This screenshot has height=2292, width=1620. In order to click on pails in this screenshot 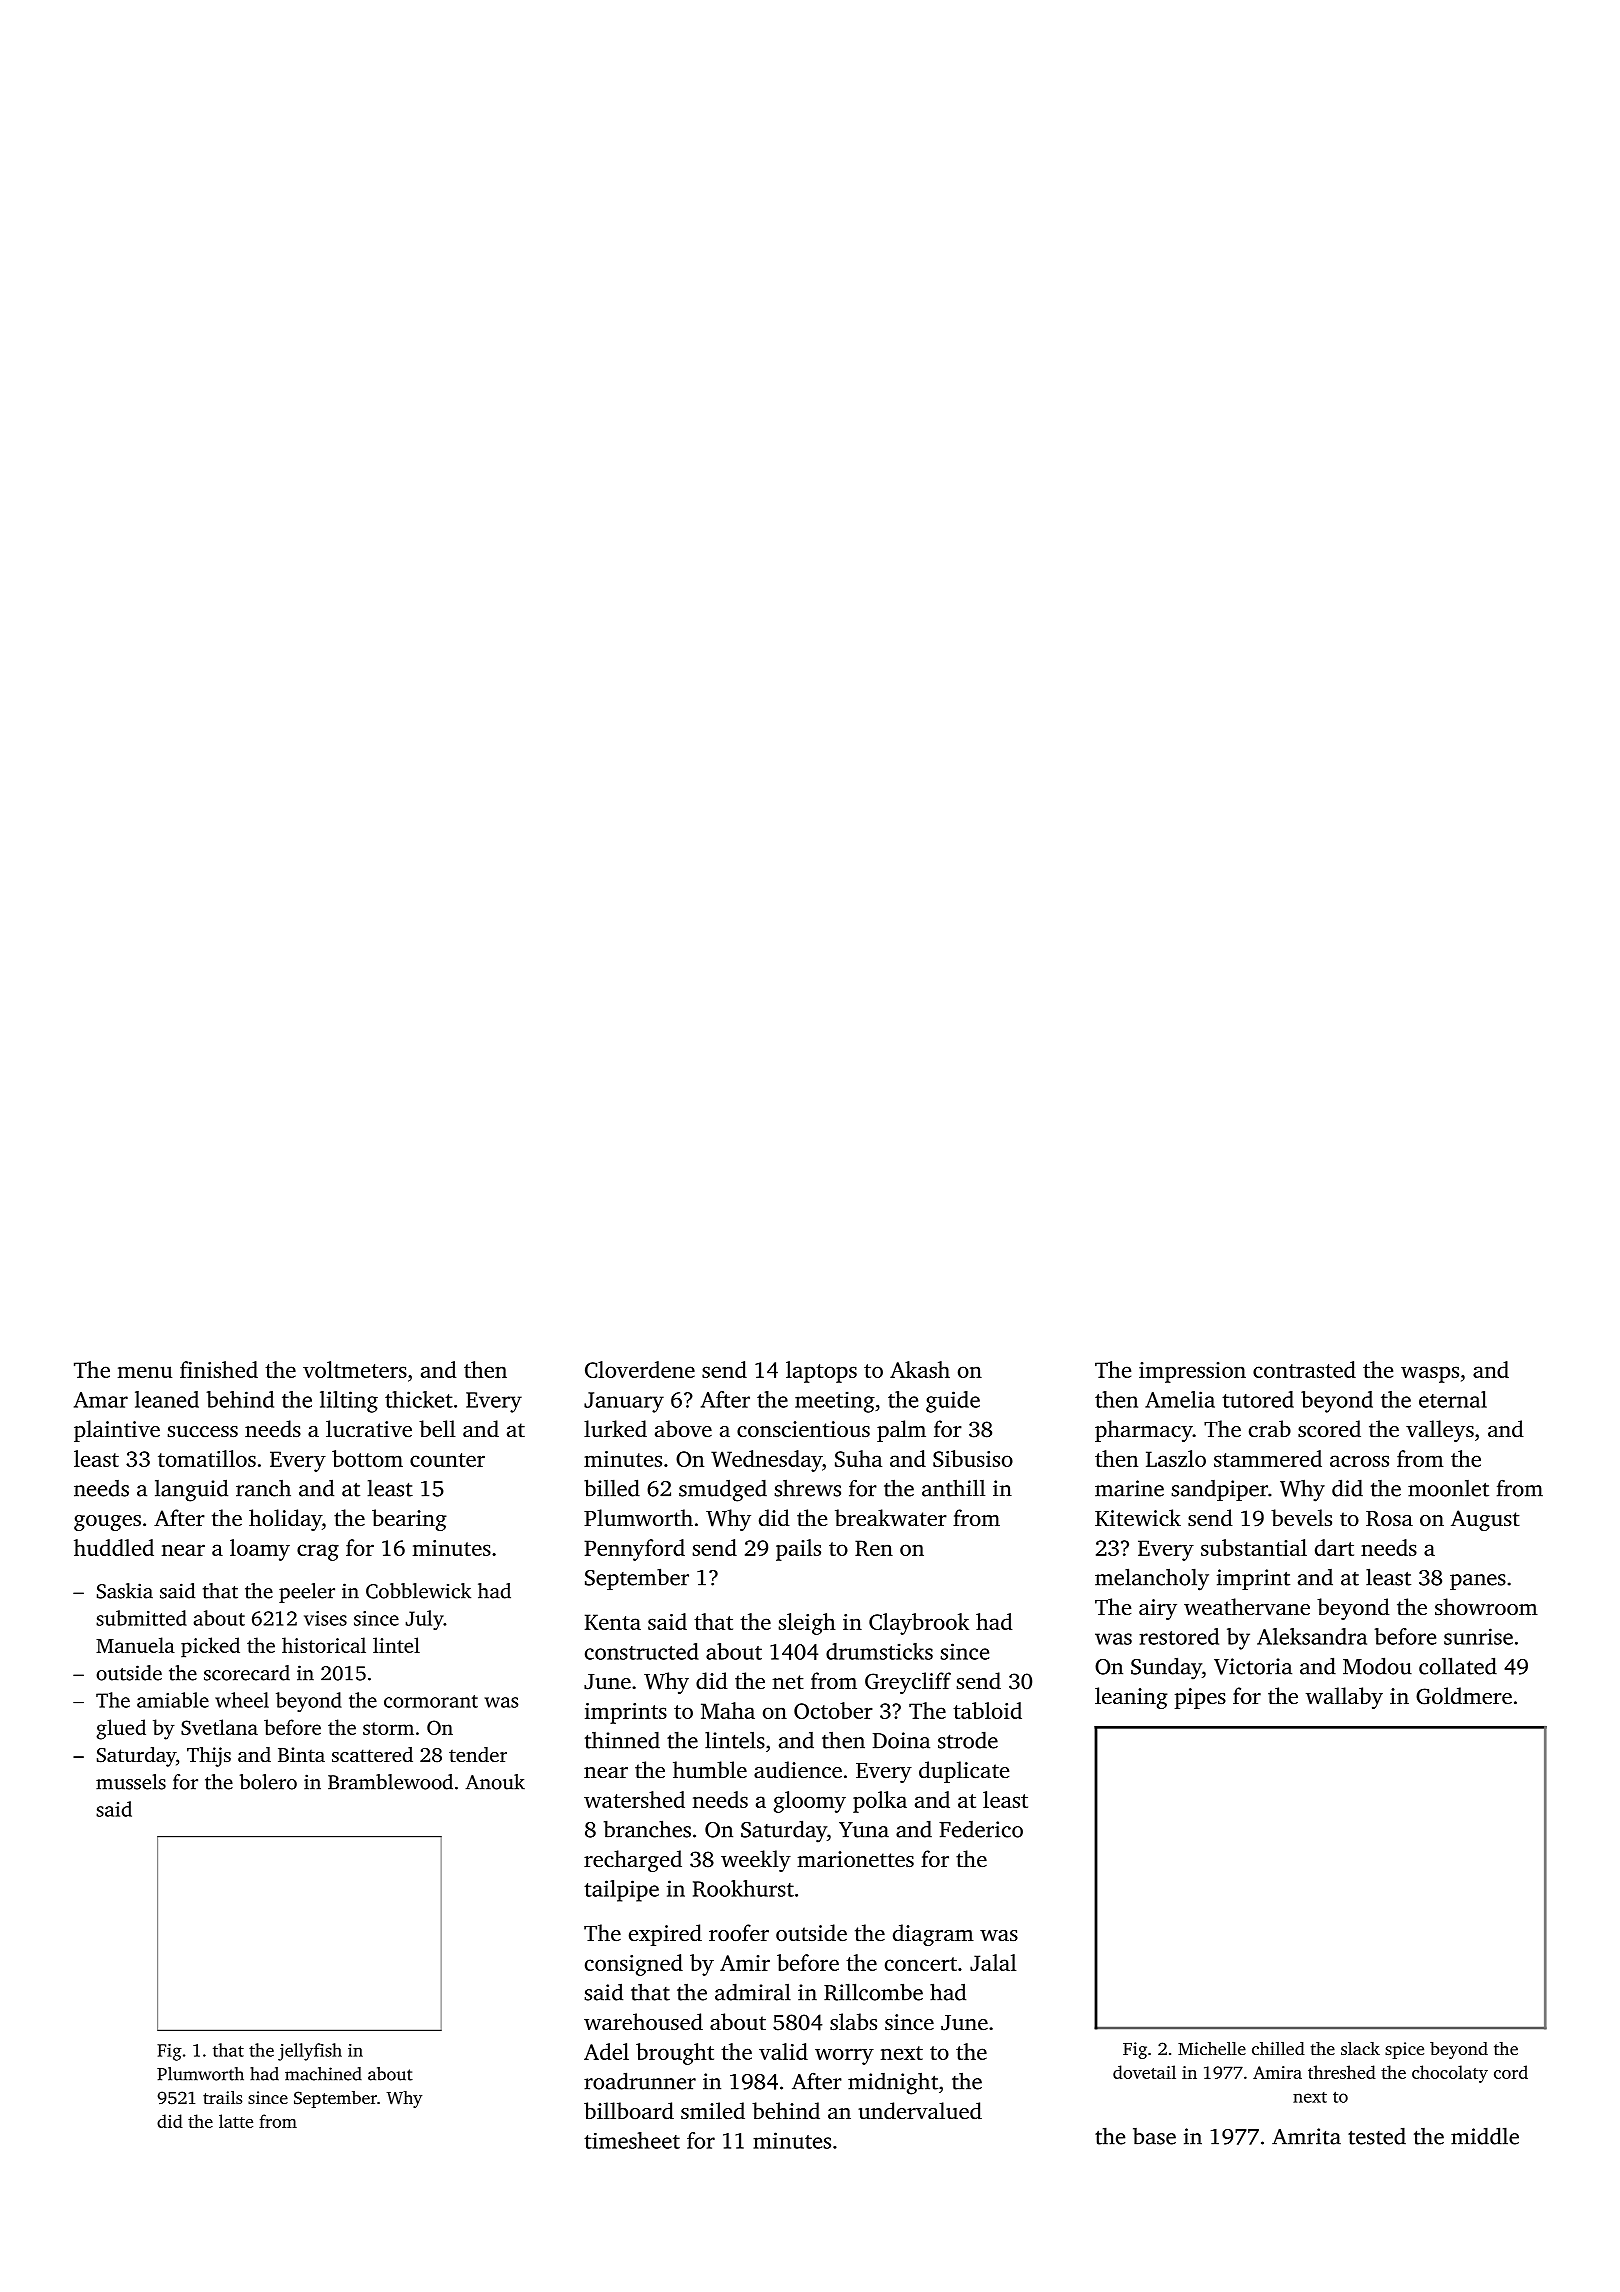, I will do `click(798, 1550)`.
